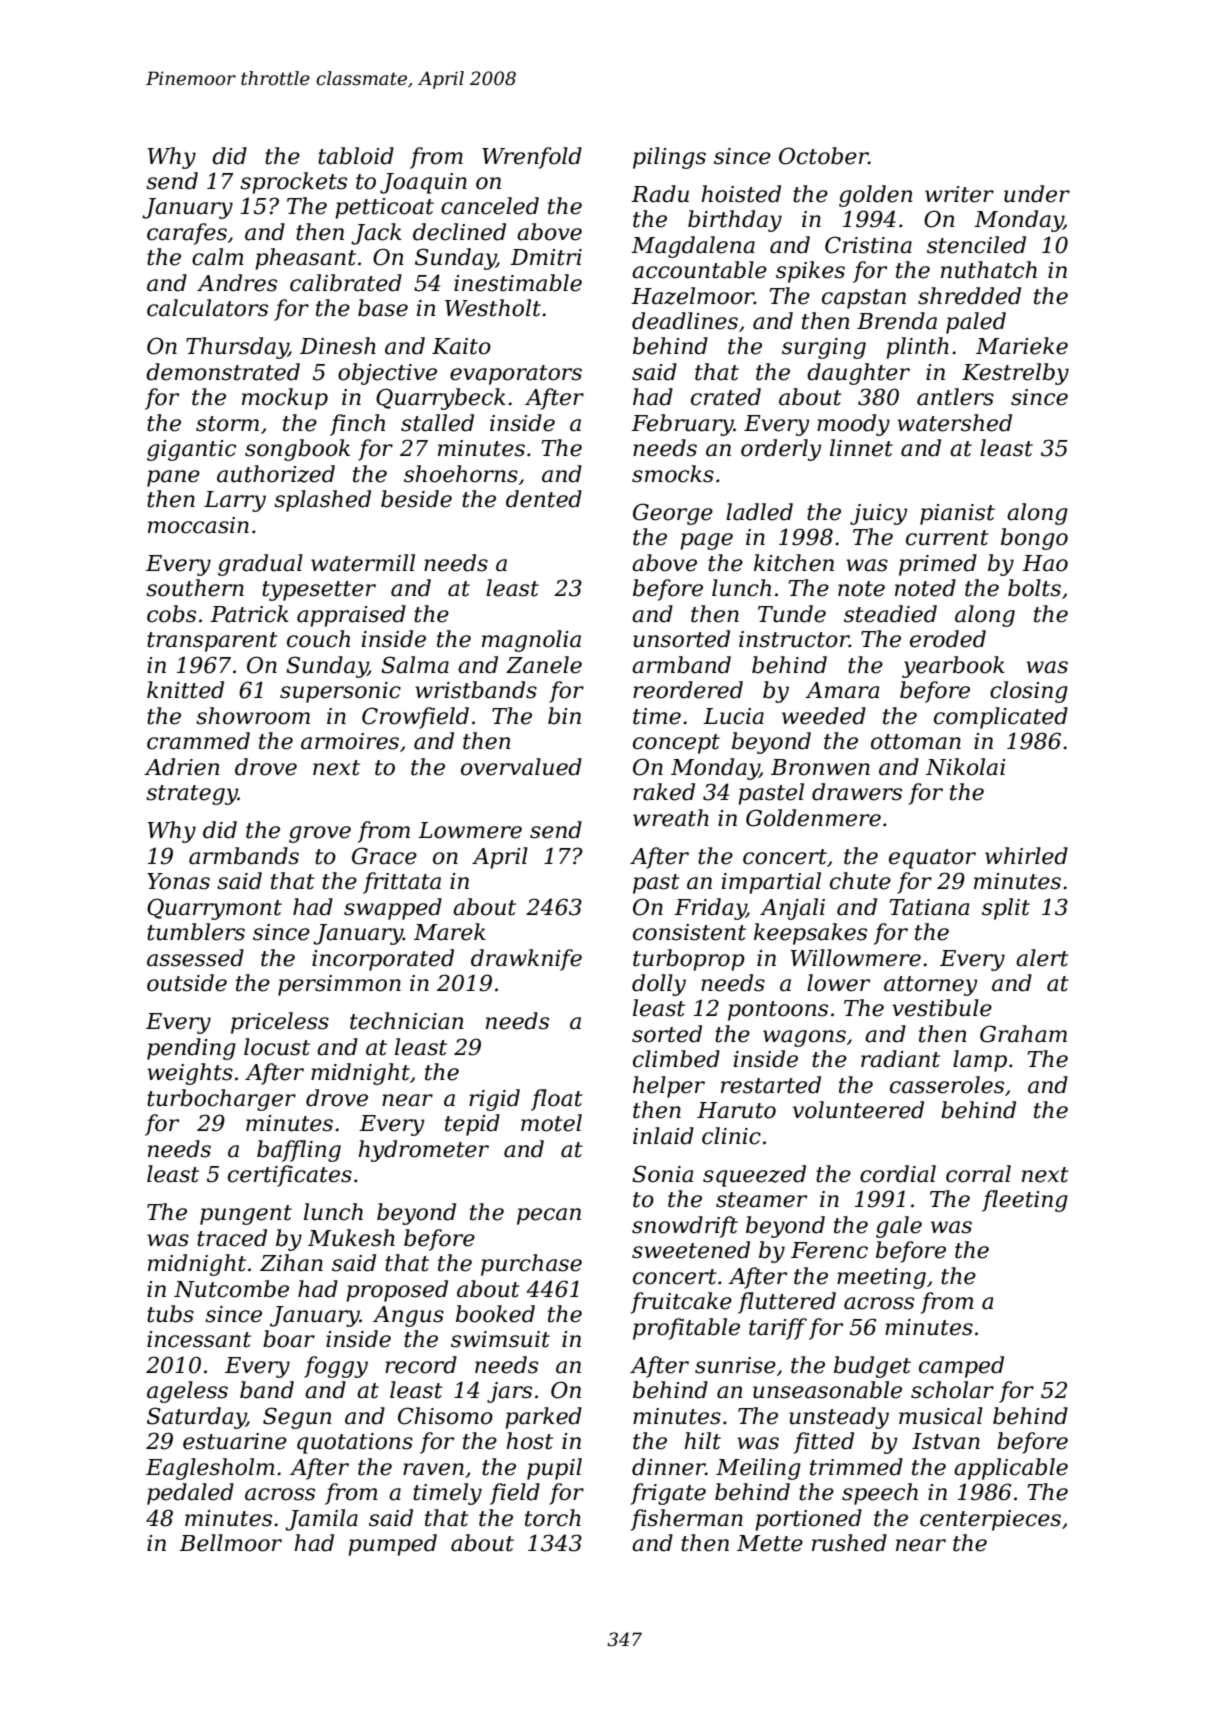 This screenshot has height=1719, width=1215. I want to click on calm, so click(218, 257).
